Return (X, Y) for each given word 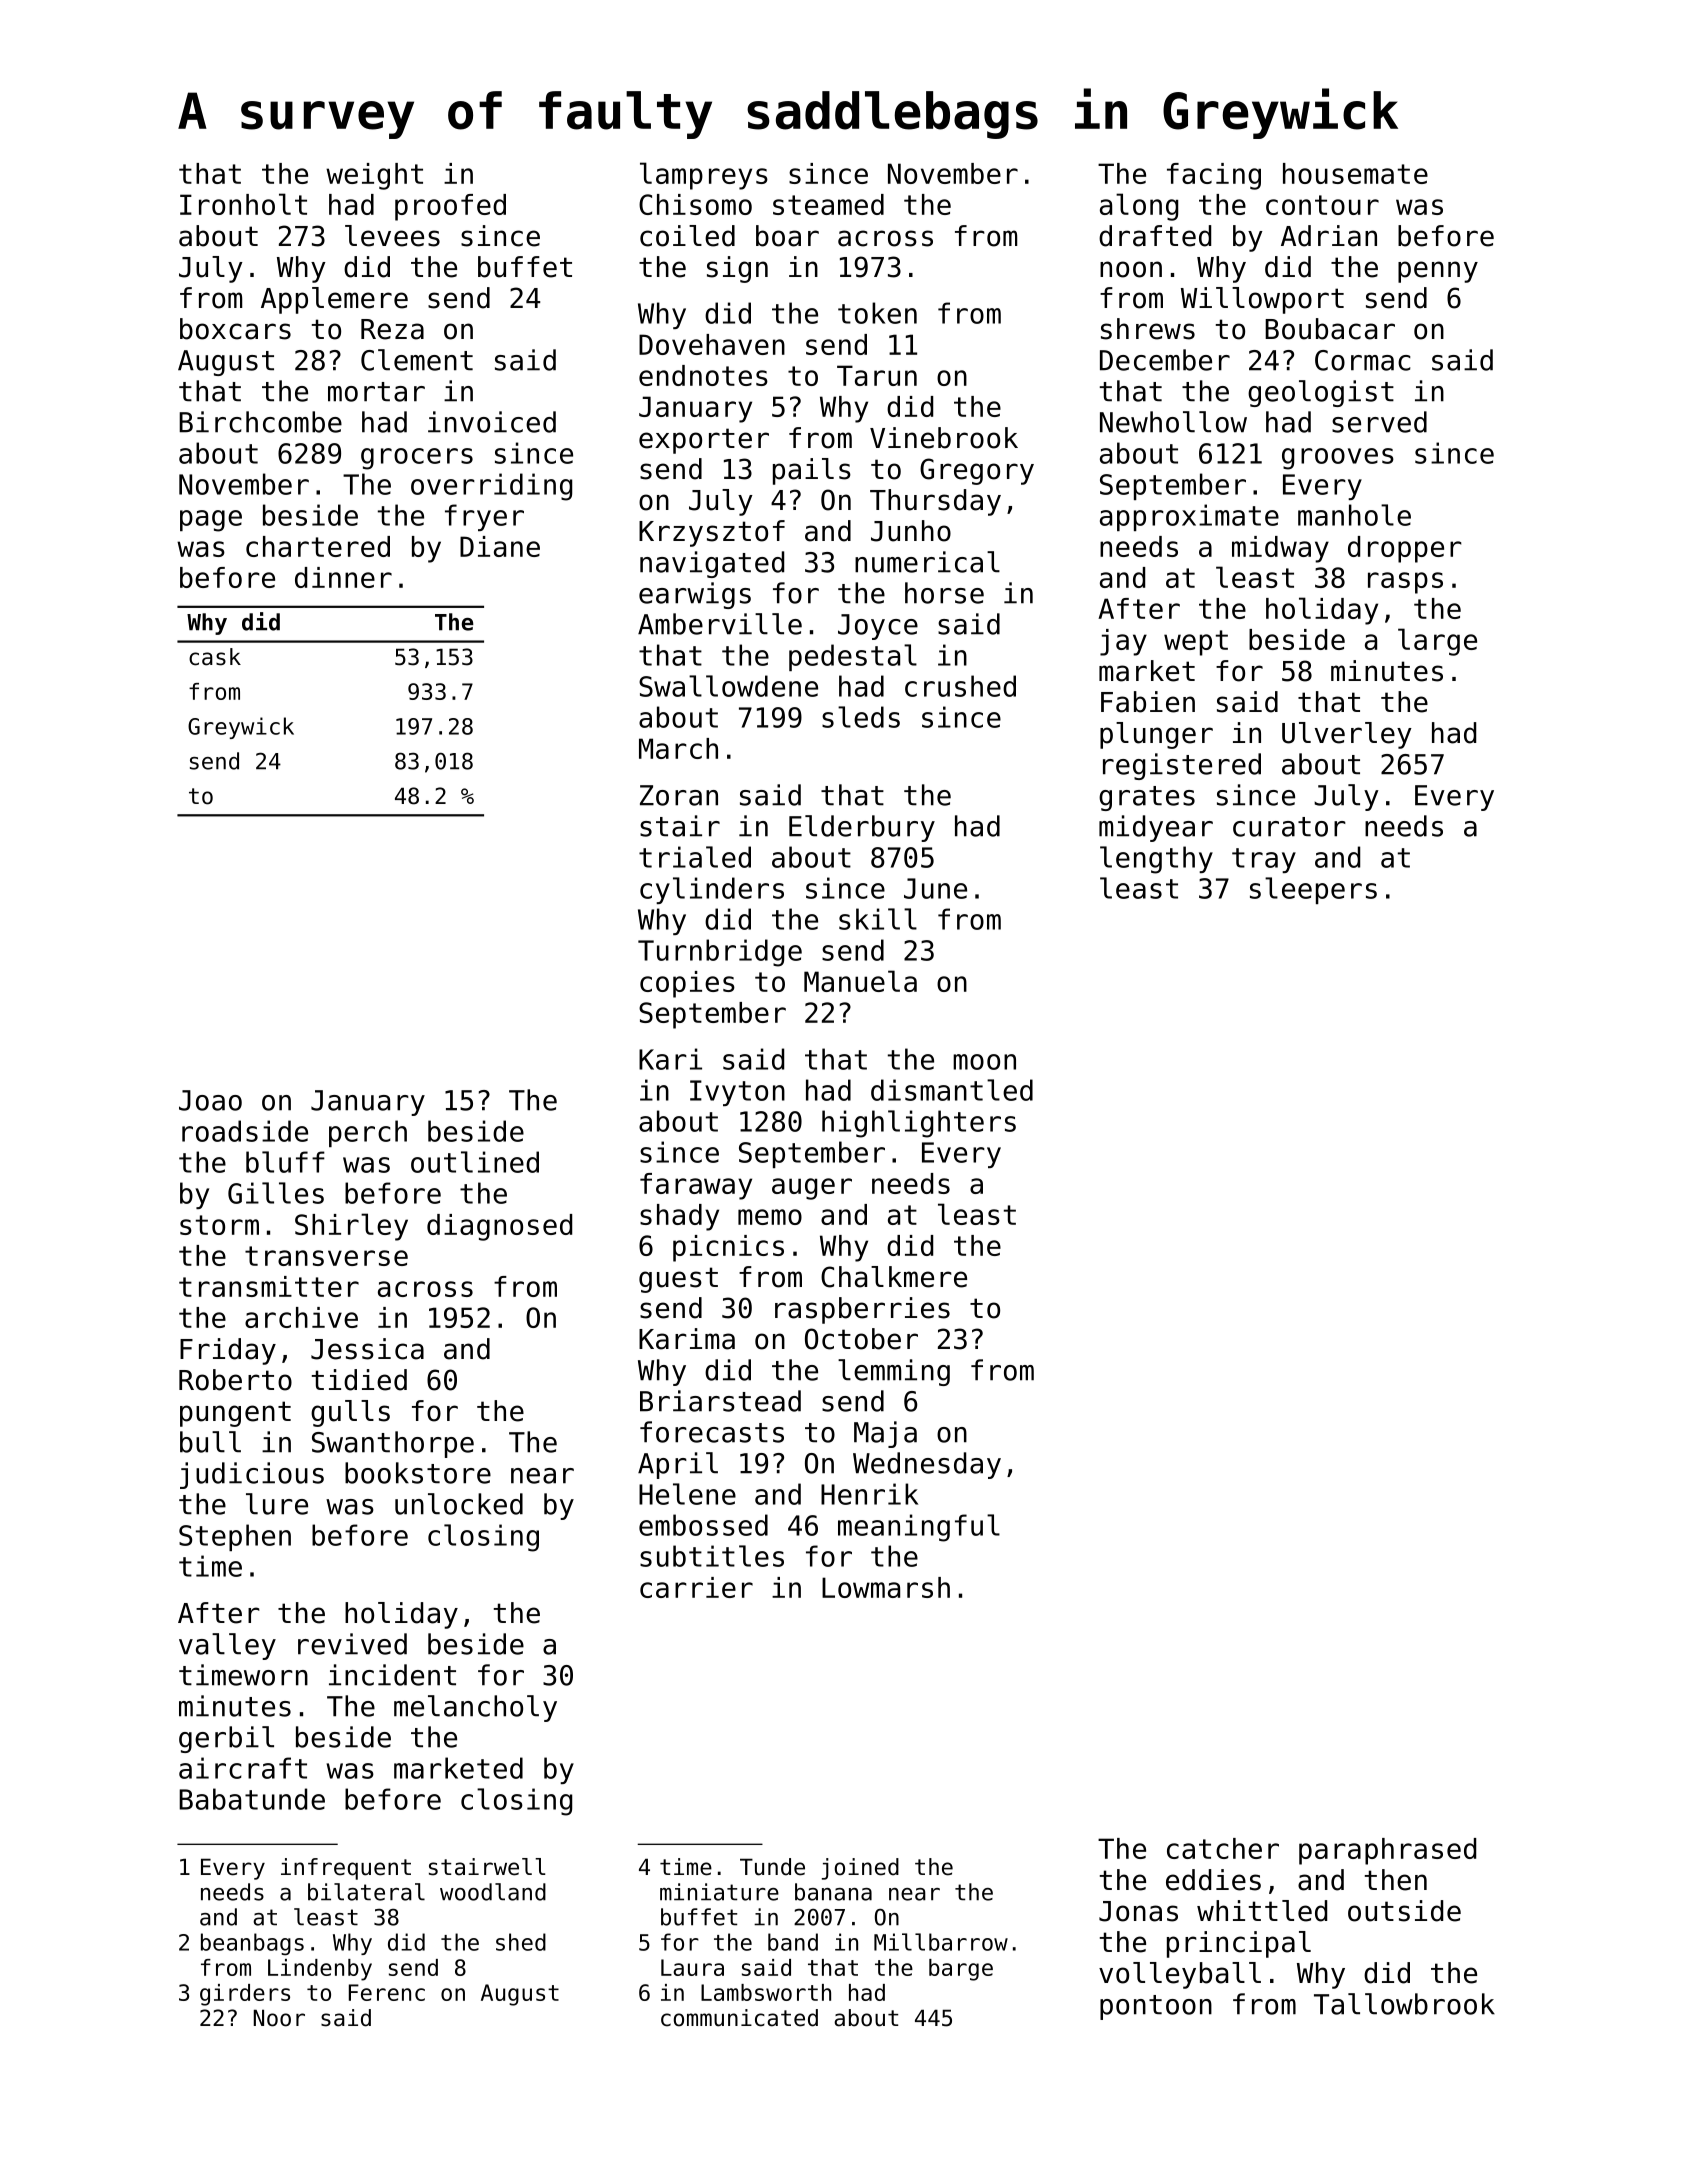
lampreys (704, 176)
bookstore (418, 1473)
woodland (493, 1892)
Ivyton (737, 1093)
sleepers (1313, 890)
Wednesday (927, 1465)
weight (374, 176)
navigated (712, 564)
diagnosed (499, 1227)
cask (215, 657)
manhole (1354, 515)
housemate (1355, 173)
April (678, 1465)
